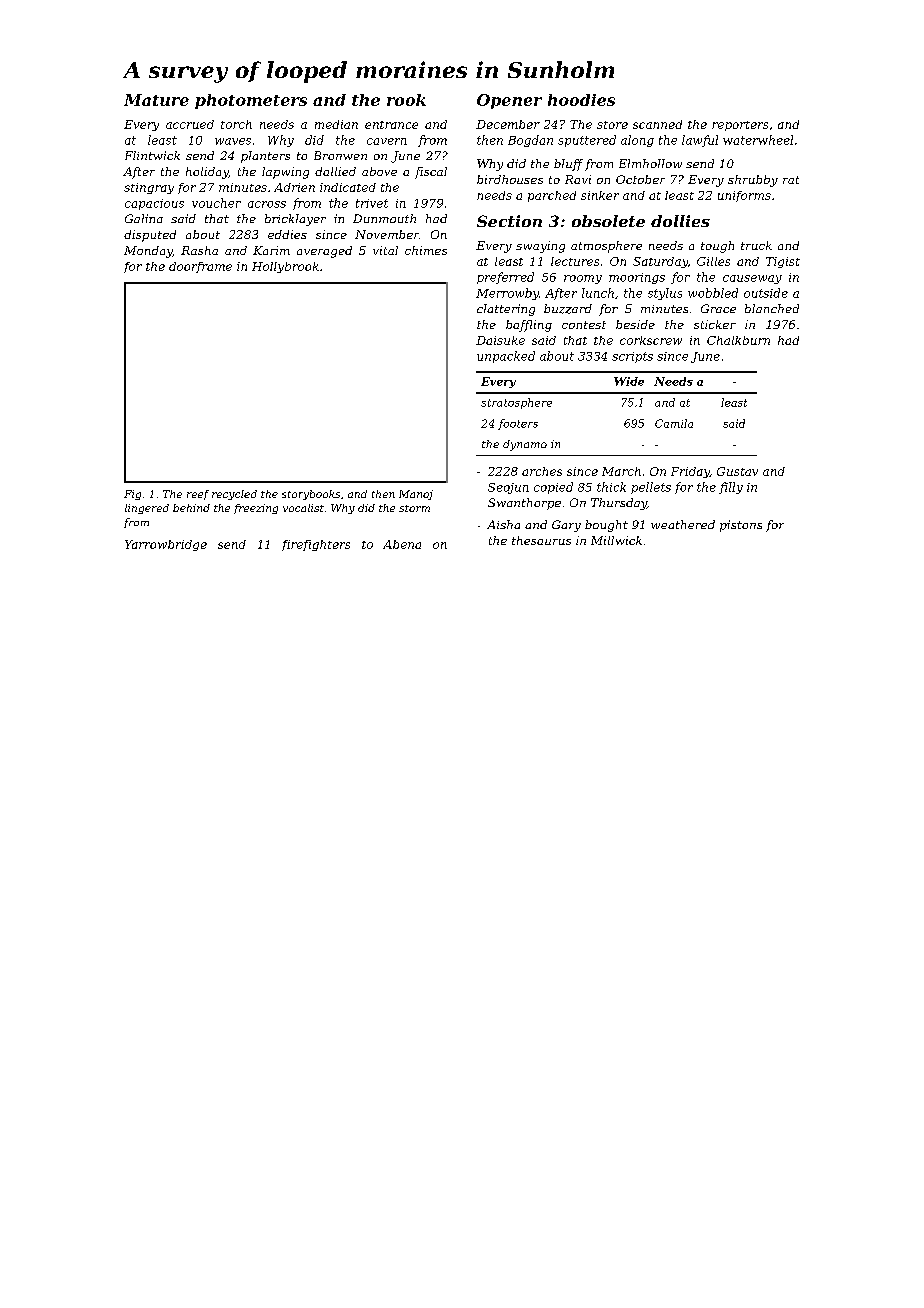  I want to click on Mature, so click(156, 100).
